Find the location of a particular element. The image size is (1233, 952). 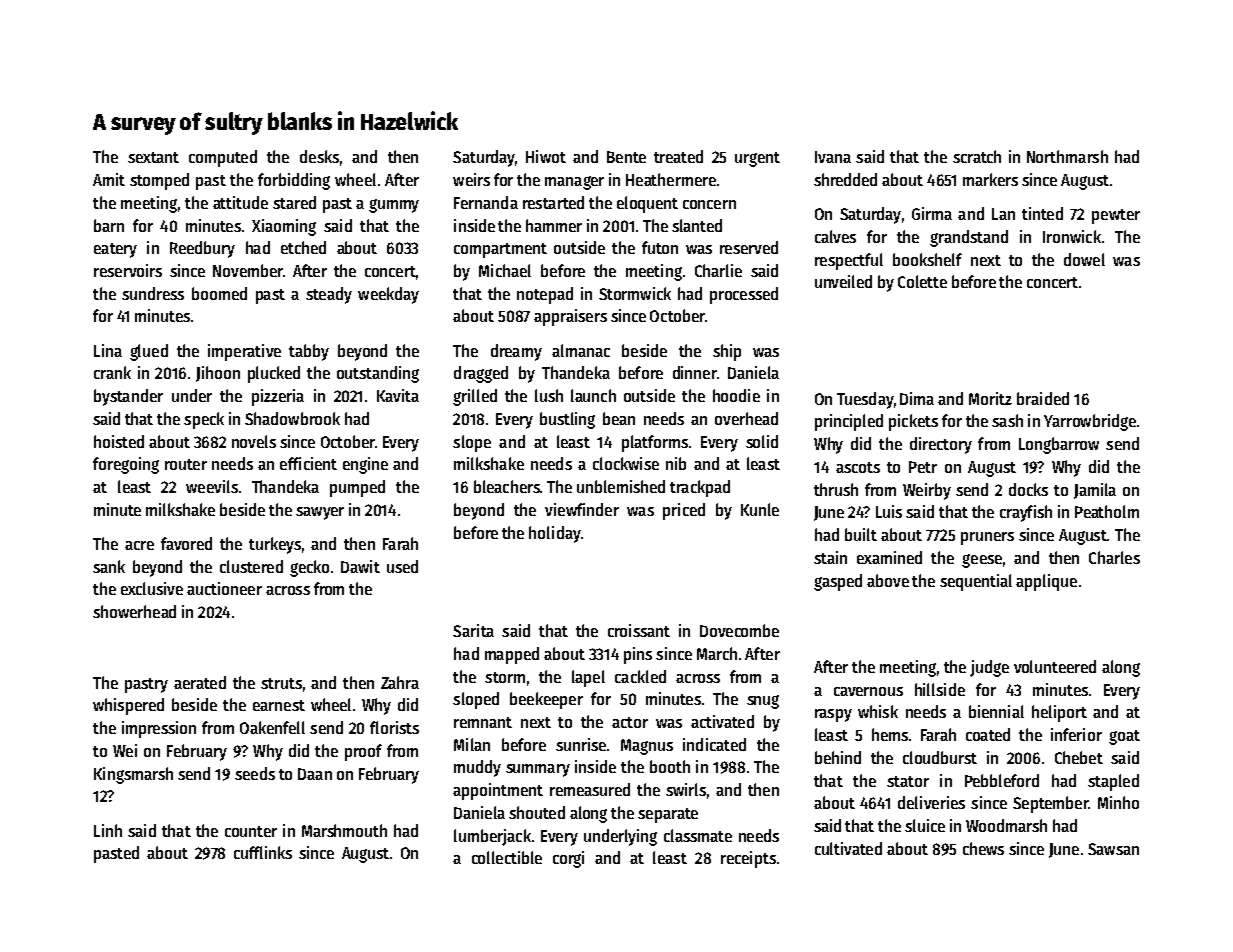

futon is located at coordinates (660, 247).
